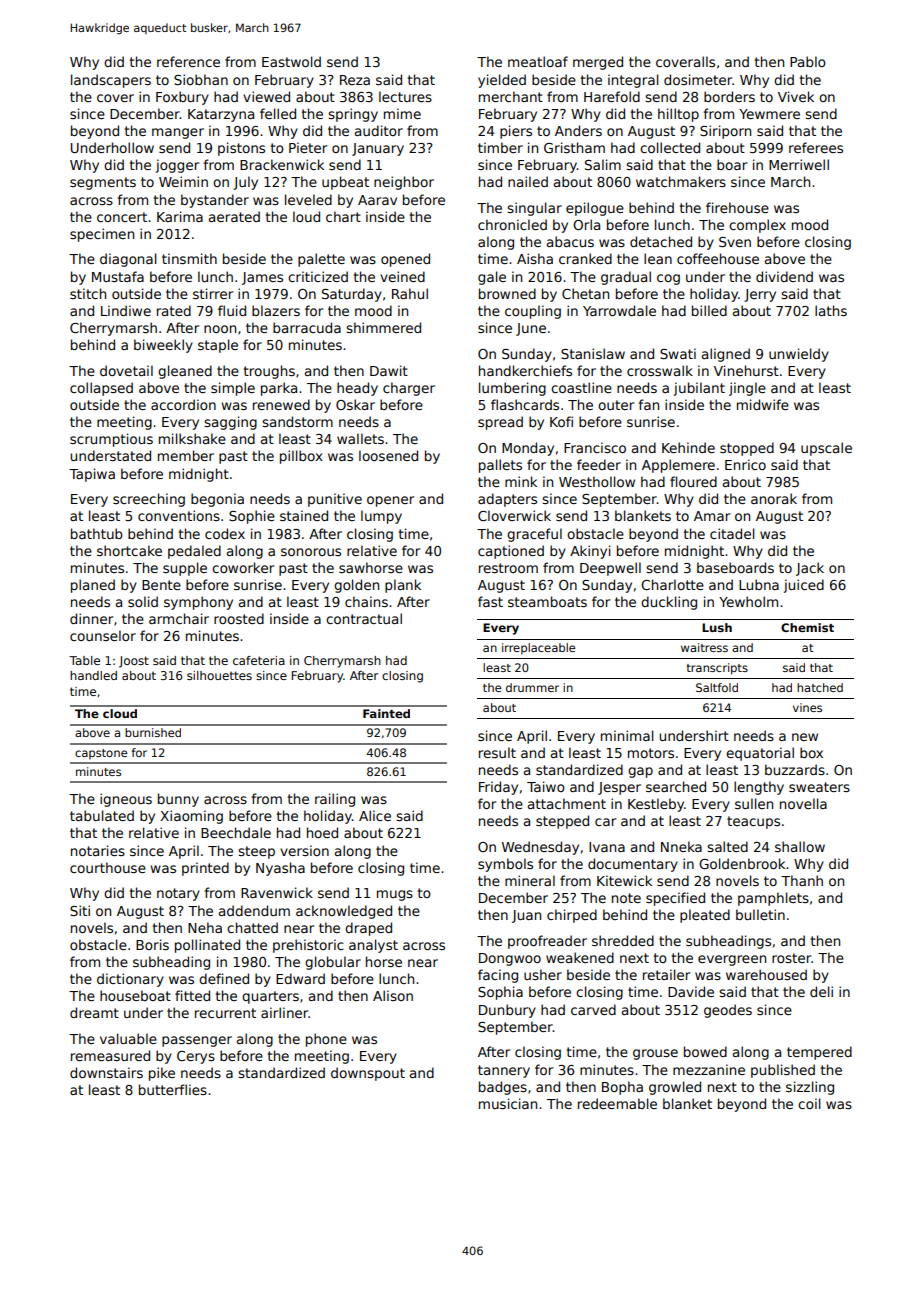 The width and height of the screenshot is (924, 1308). Describe the element at coordinates (808, 61) in the screenshot. I see `Pablo` at that location.
